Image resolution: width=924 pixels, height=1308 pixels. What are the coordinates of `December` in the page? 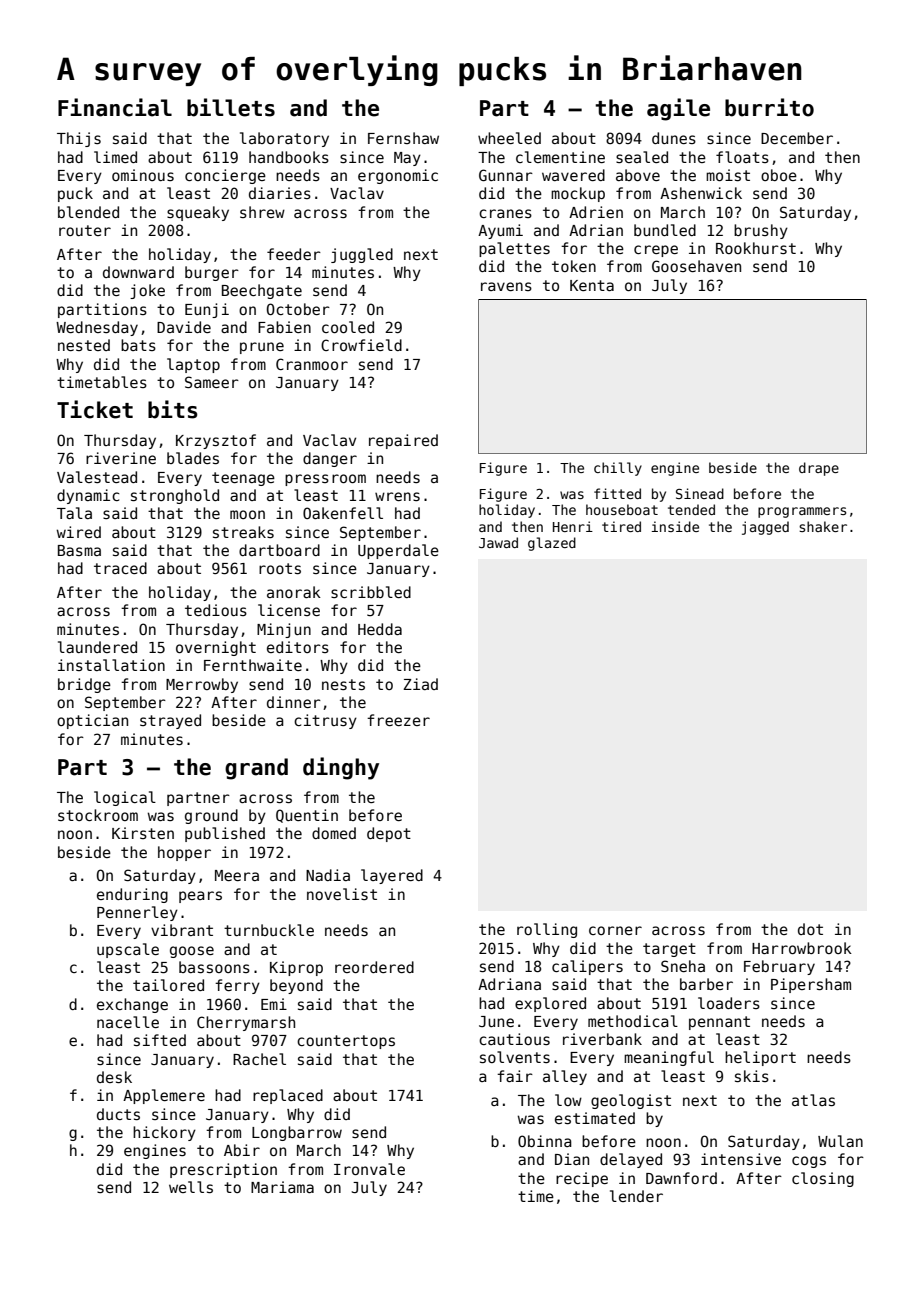 It's located at (797, 138).
